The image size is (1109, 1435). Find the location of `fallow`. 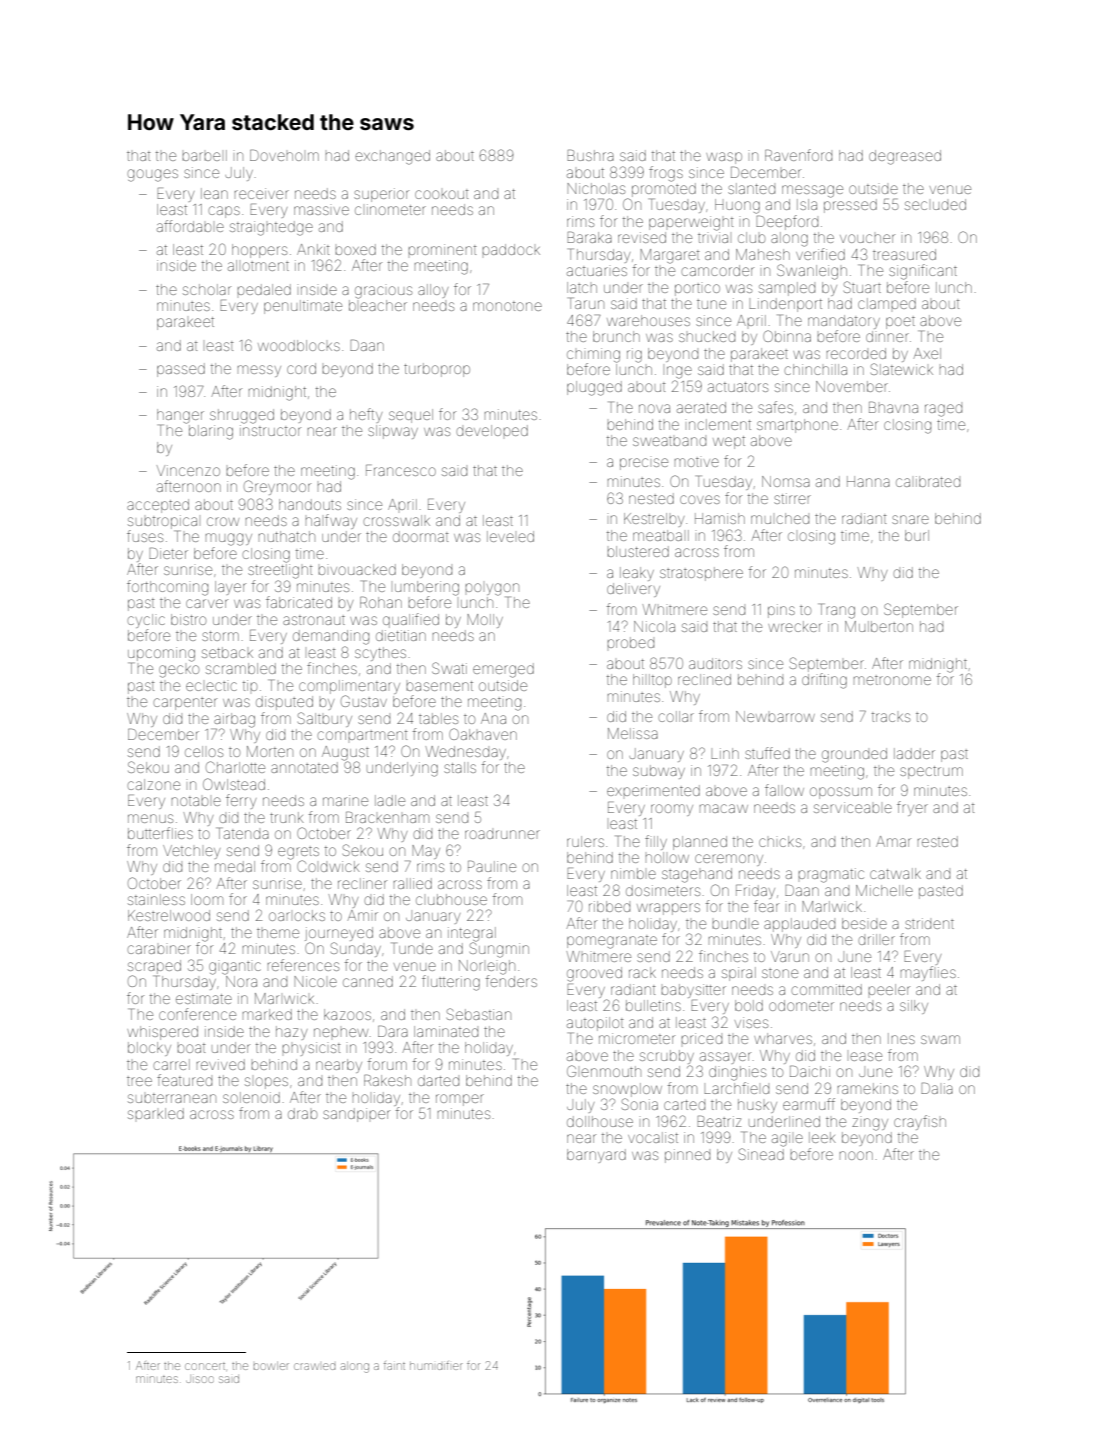

fallow is located at coordinates (784, 790).
